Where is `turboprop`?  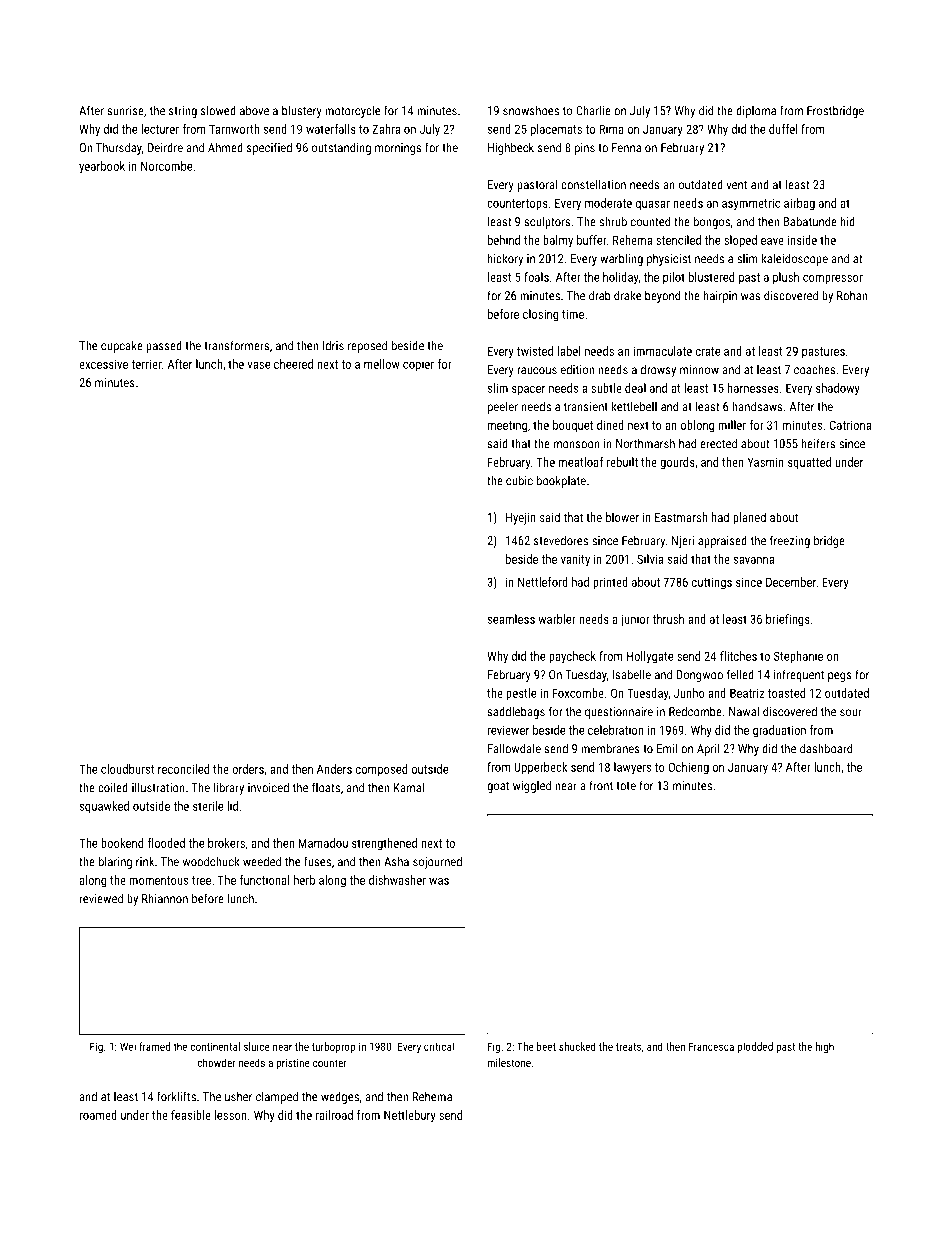 turboprop is located at coordinates (333, 1047).
